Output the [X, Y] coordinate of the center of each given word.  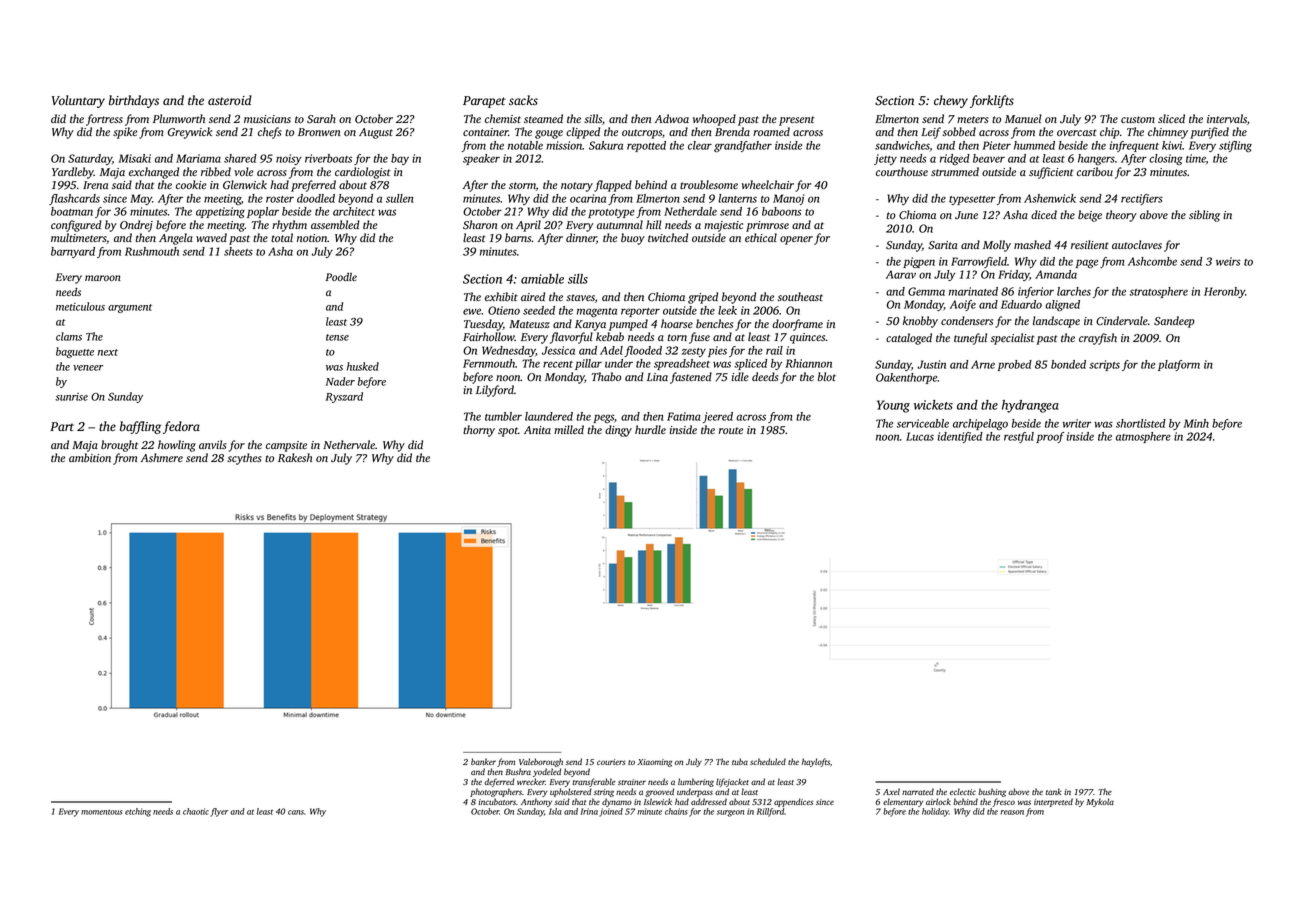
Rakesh [295, 457]
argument [130, 308]
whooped [714, 120]
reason [1012, 812]
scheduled [768, 761]
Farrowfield [979, 262]
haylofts [816, 762]
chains [676, 811]
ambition [90, 457]
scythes [244, 459]
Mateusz [529, 324]
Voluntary [78, 101]
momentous [102, 812]
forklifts [992, 101]
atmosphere [1143, 437]
